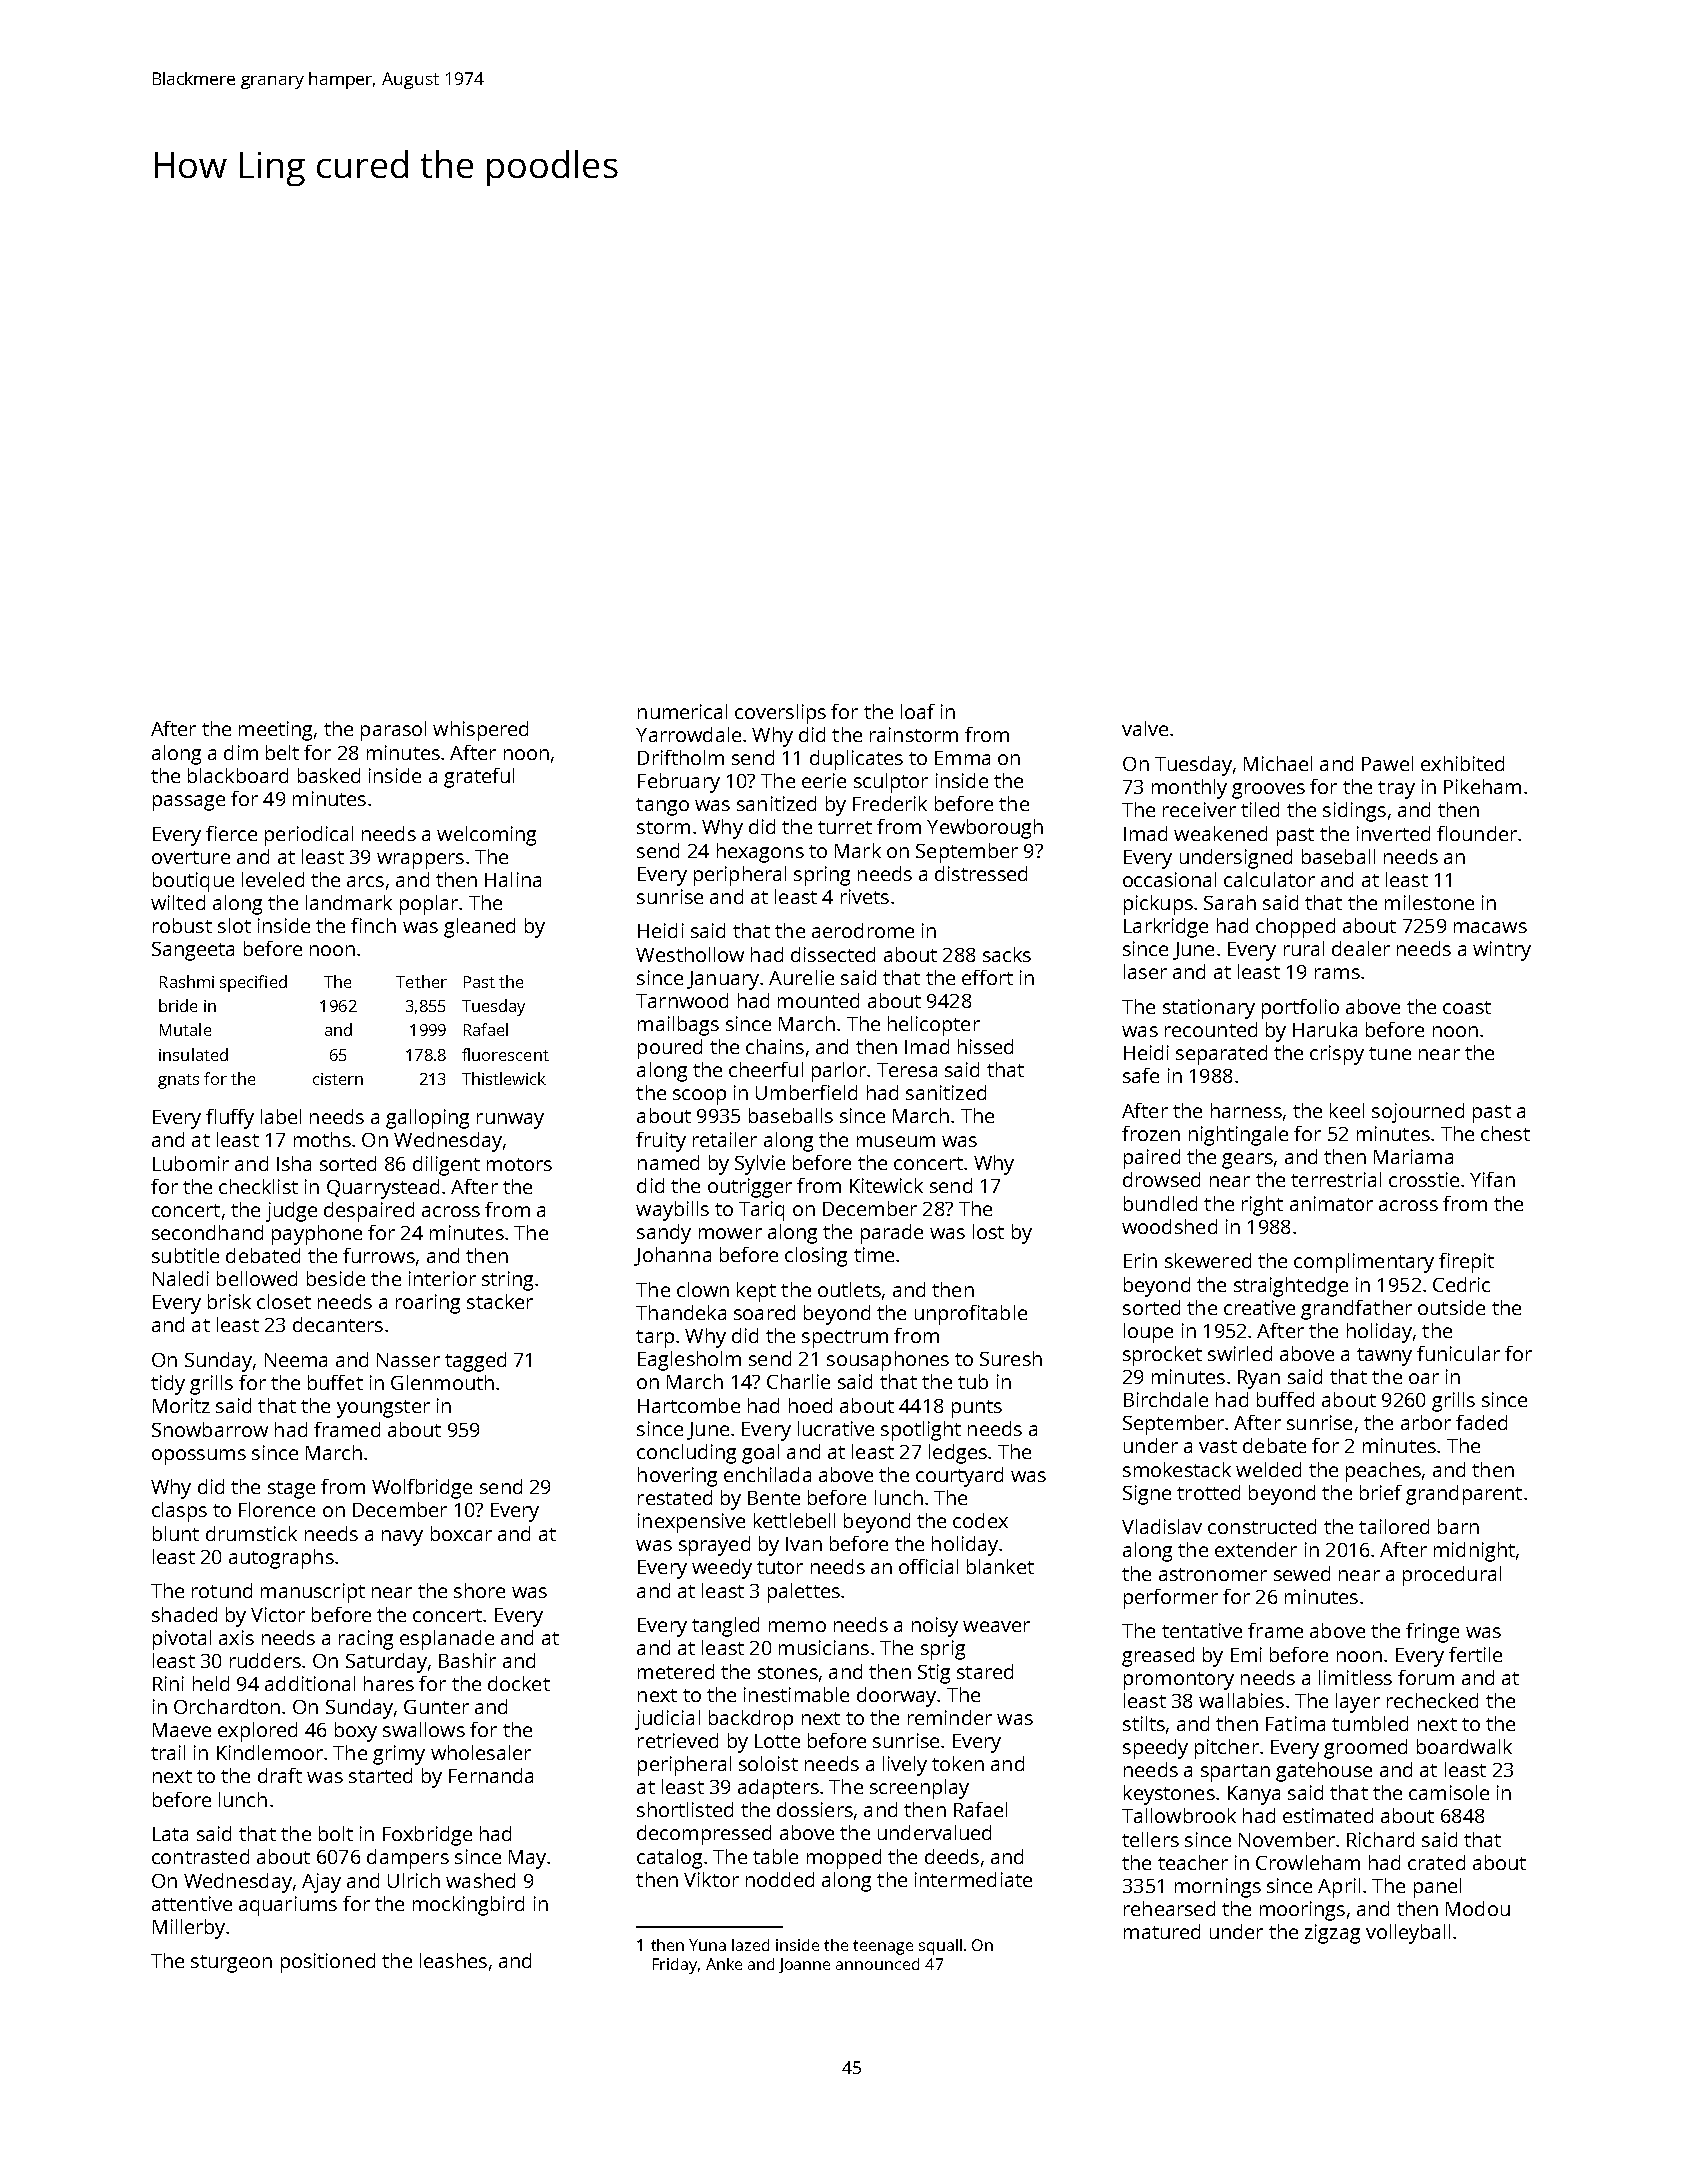  Describe the element at coordinates (453, 1960) in the screenshot. I see `leashes` at that location.
